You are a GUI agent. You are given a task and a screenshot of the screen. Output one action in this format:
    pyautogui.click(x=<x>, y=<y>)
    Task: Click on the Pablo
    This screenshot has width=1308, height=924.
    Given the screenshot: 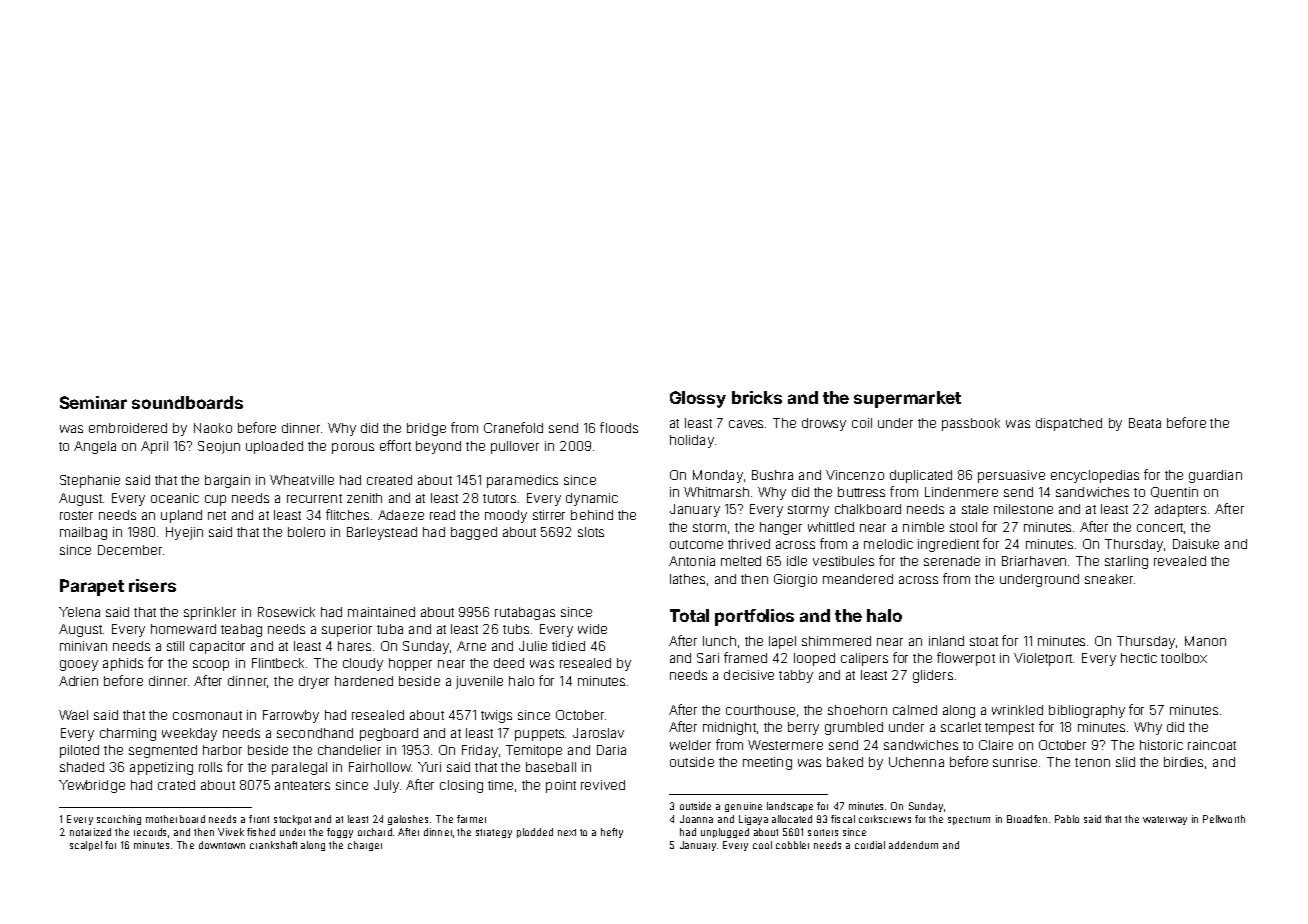 What is the action you would take?
    pyautogui.click(x=1067, y=819)
